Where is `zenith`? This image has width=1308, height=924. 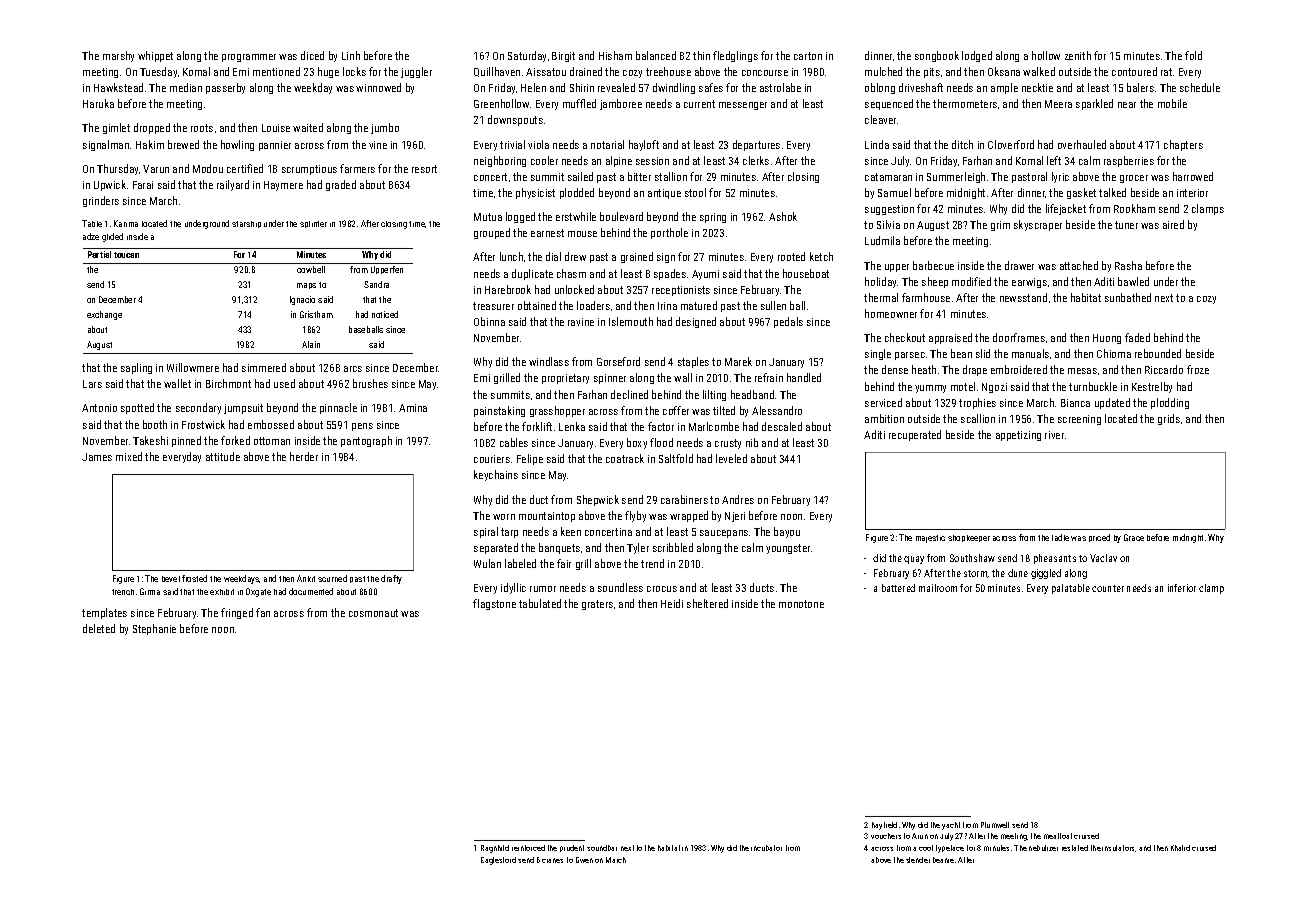 zenith is located at coordinates (1078, 55).
